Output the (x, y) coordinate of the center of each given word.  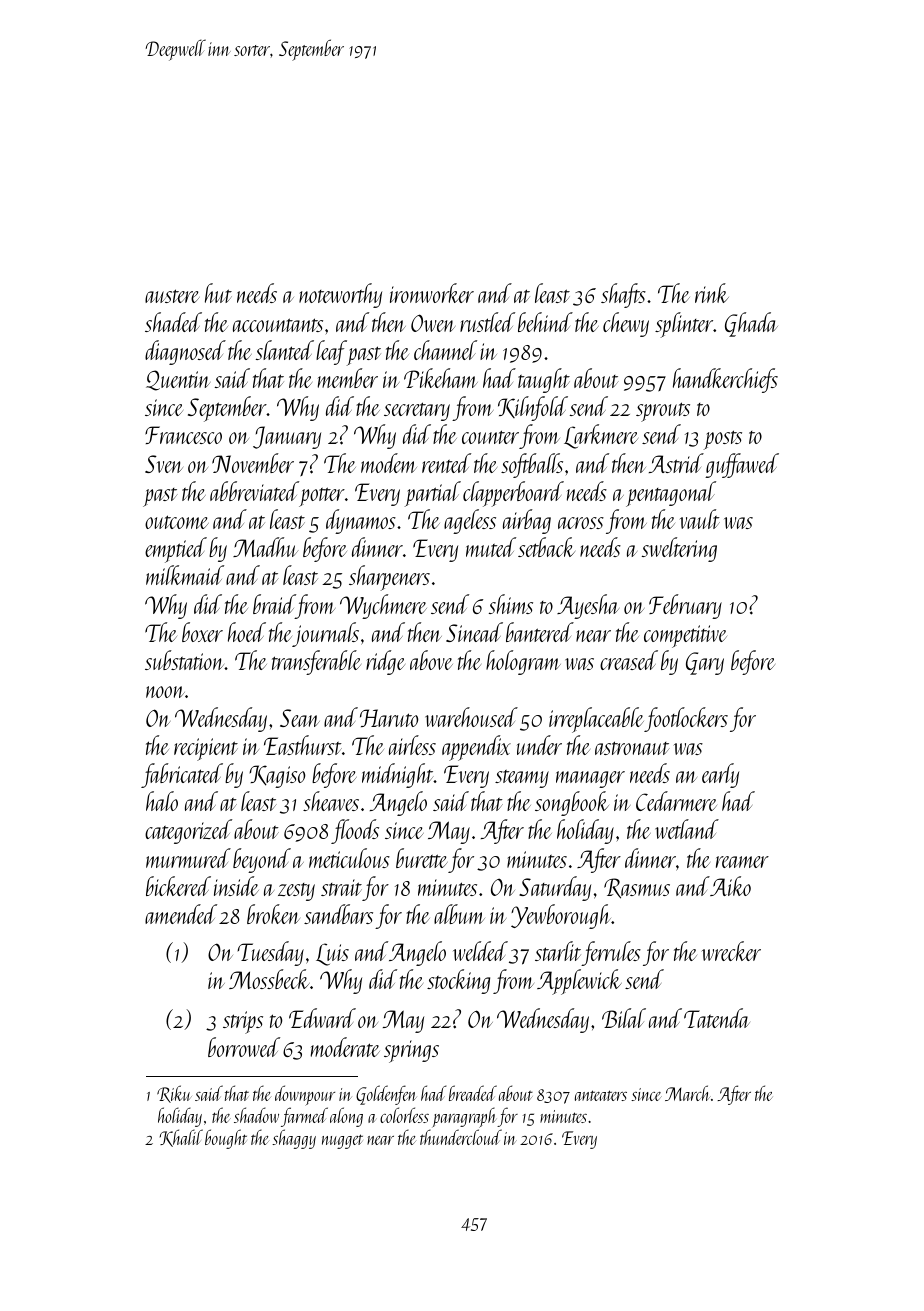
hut (218, 293)
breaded (473, 1093)
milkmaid (185, 575)
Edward (322, 1018)
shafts (623, 295)
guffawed (742, 465)
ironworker (432, 293)
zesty (296, 892)
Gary (705, 663)
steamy (522, 779)
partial (432, 494)
